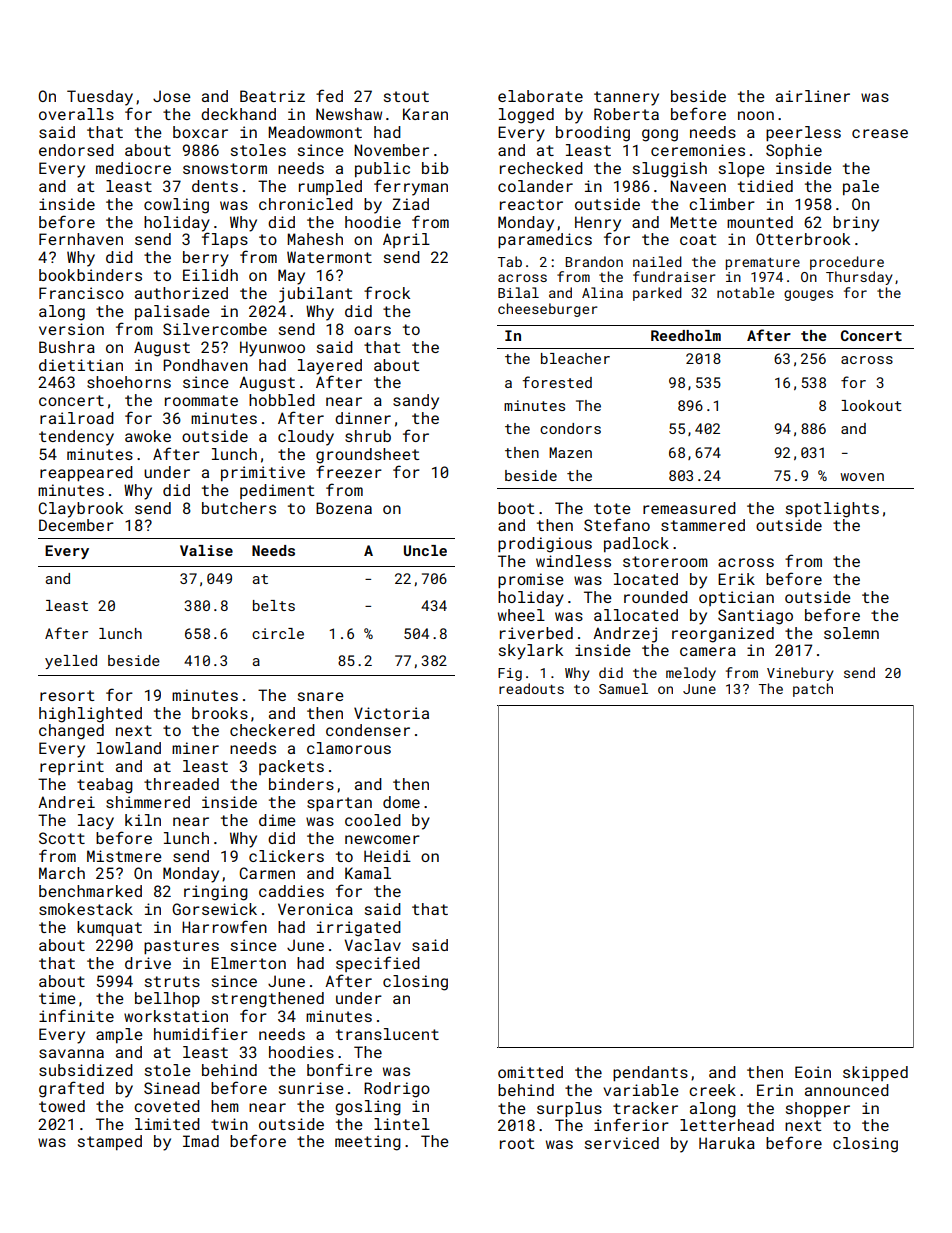 The width and height of the screenshot is (952, 1233). What do you see at coordinates (77, 418) in the screenshot?
I see `railroad` at bounding box center [77, 418].
